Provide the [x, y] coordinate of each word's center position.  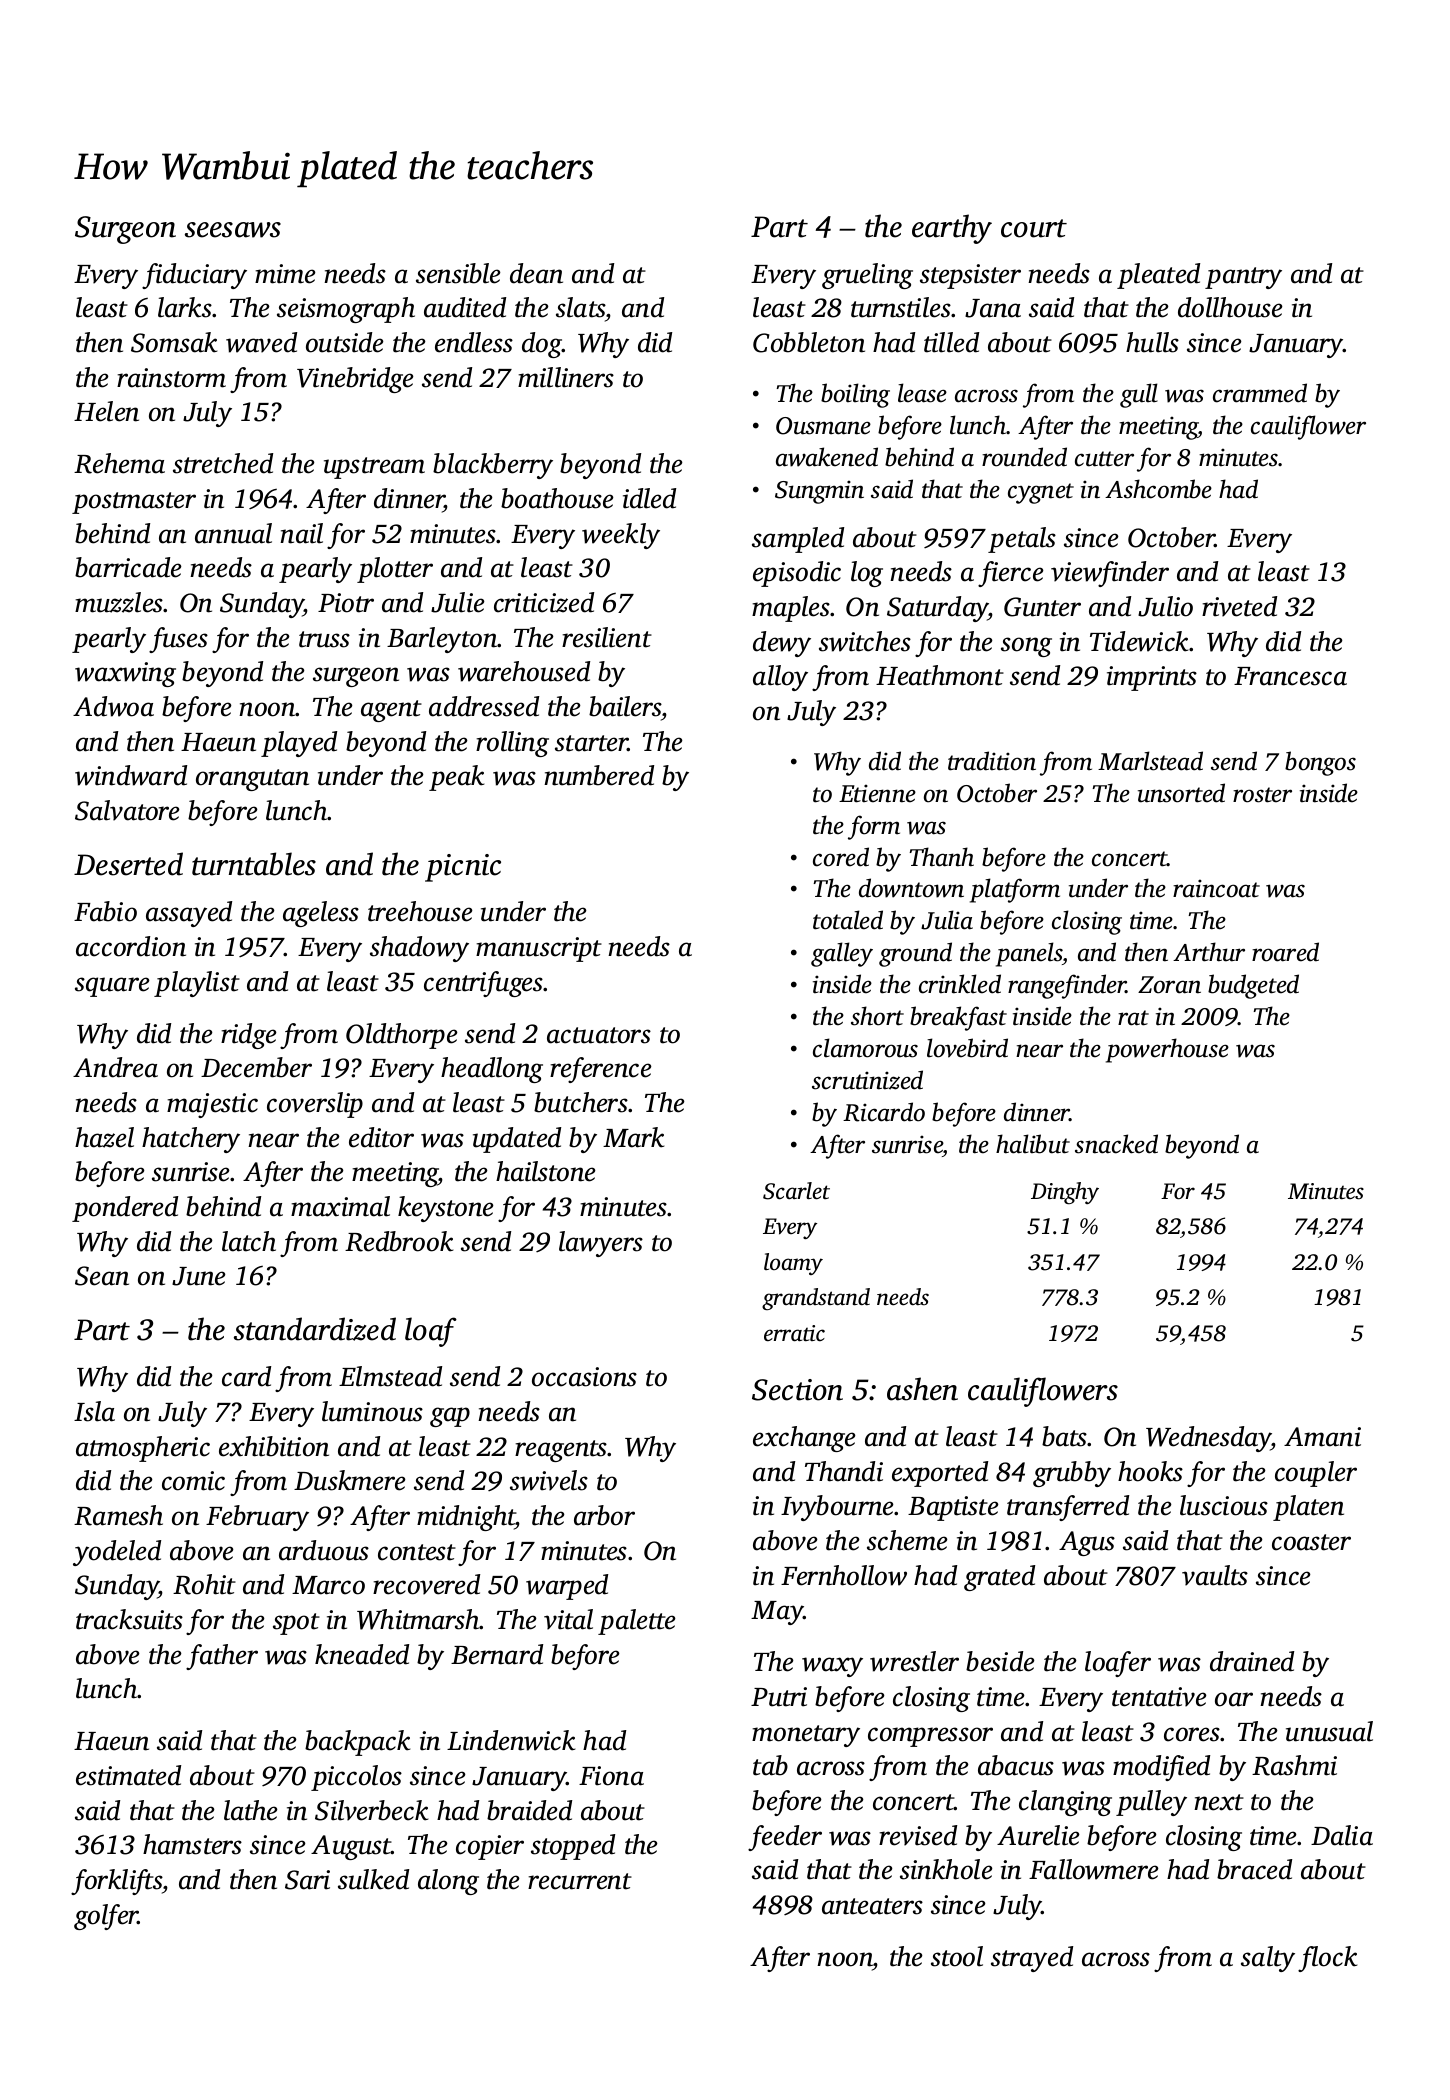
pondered [125, 1209]
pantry [1243, 278]
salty [1268, 1959]
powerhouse [1167, 1050]
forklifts [116, 1882]
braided [529, 1810]
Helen [106, 411]
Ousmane [823, 426]
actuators [599, 1035]
